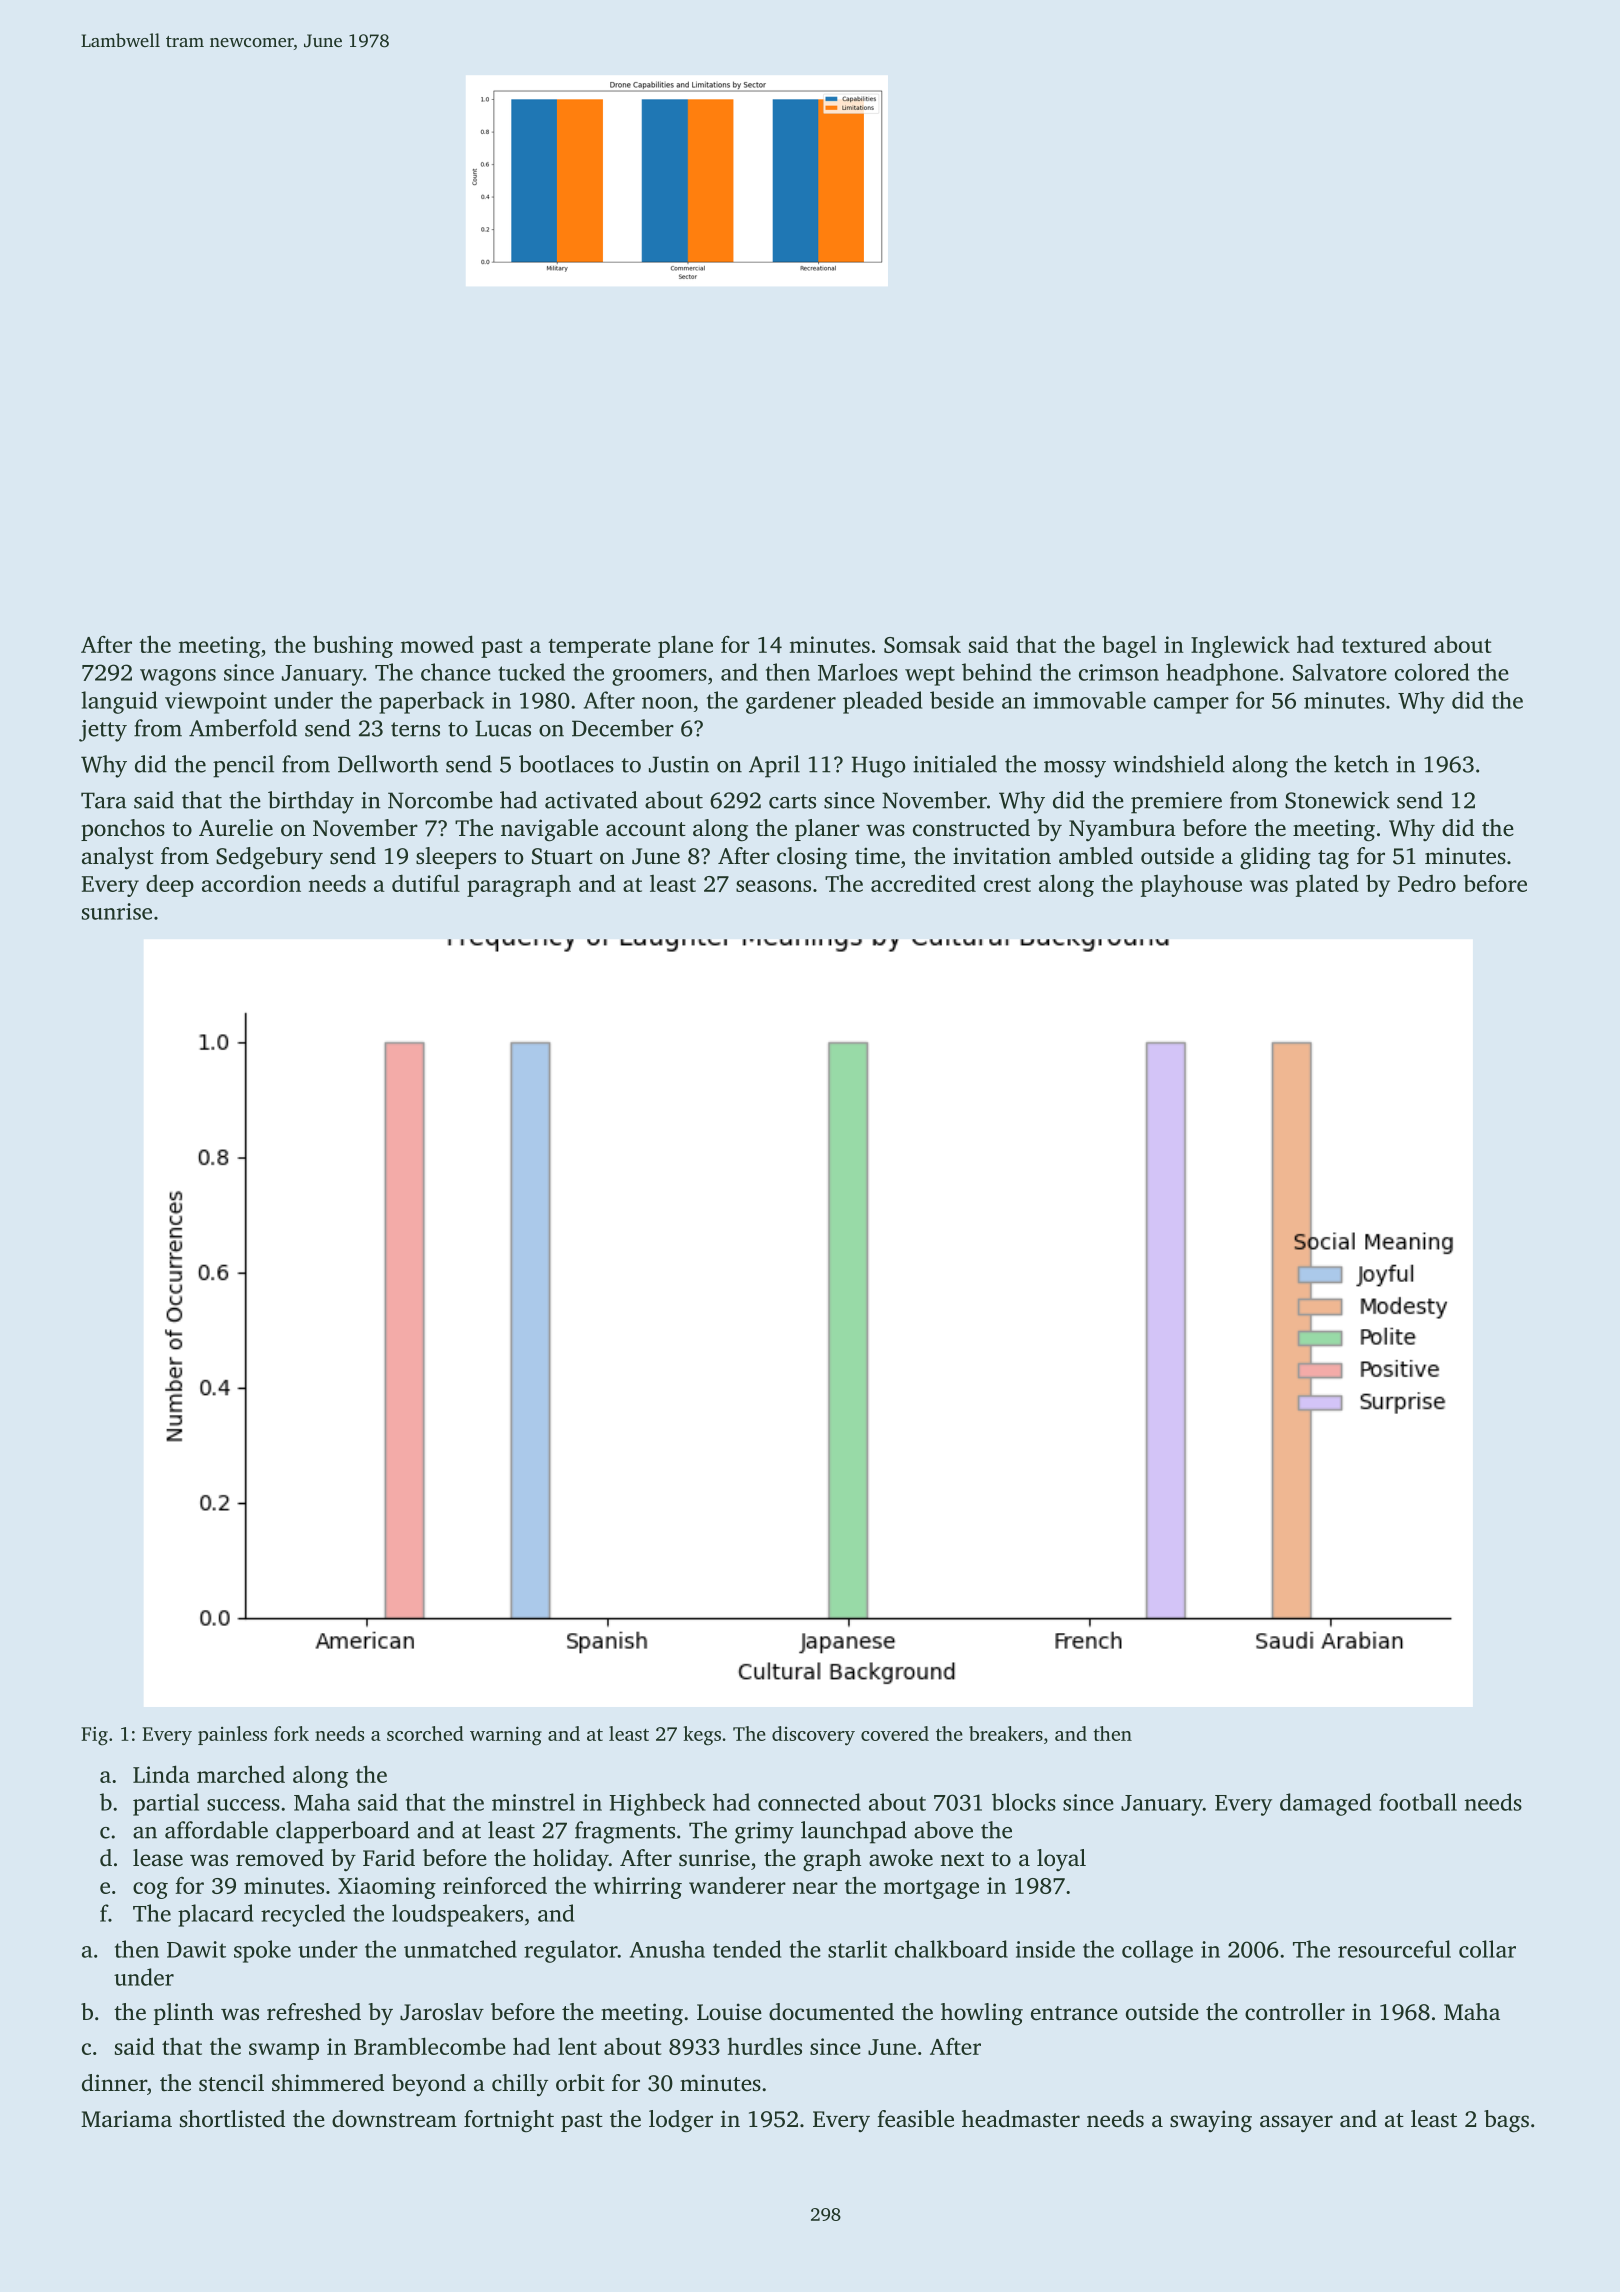 This page has width=1620, height=2292. Describe the element at coordinates (103, 800) in the page. I see `Tara` at that location.
